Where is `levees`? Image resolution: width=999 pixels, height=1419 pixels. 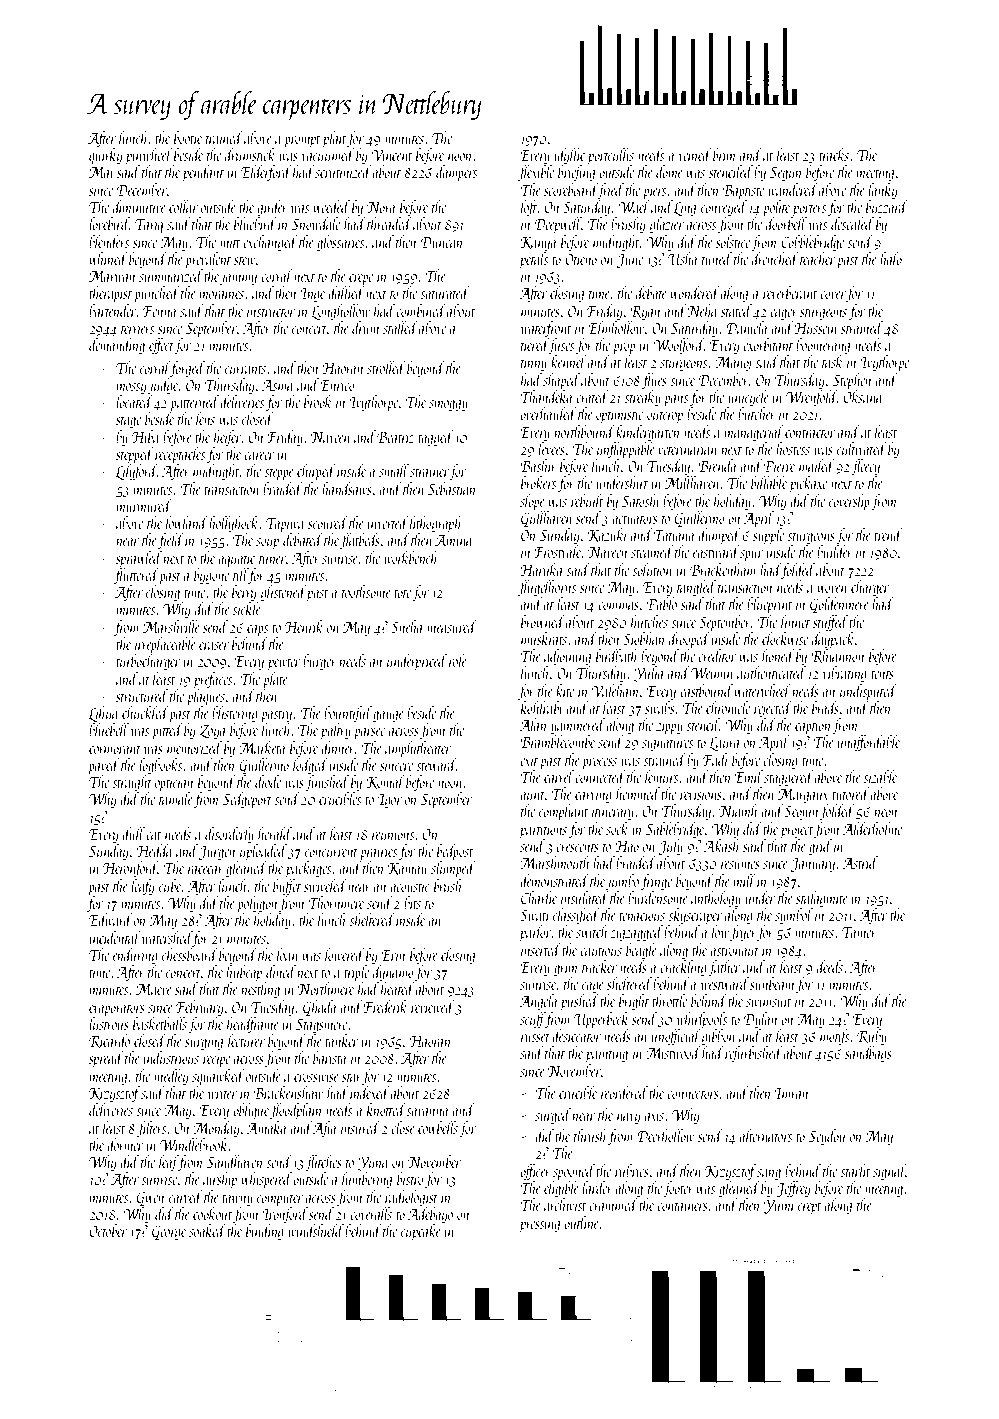
levees is located at coordinates (551, 448).
